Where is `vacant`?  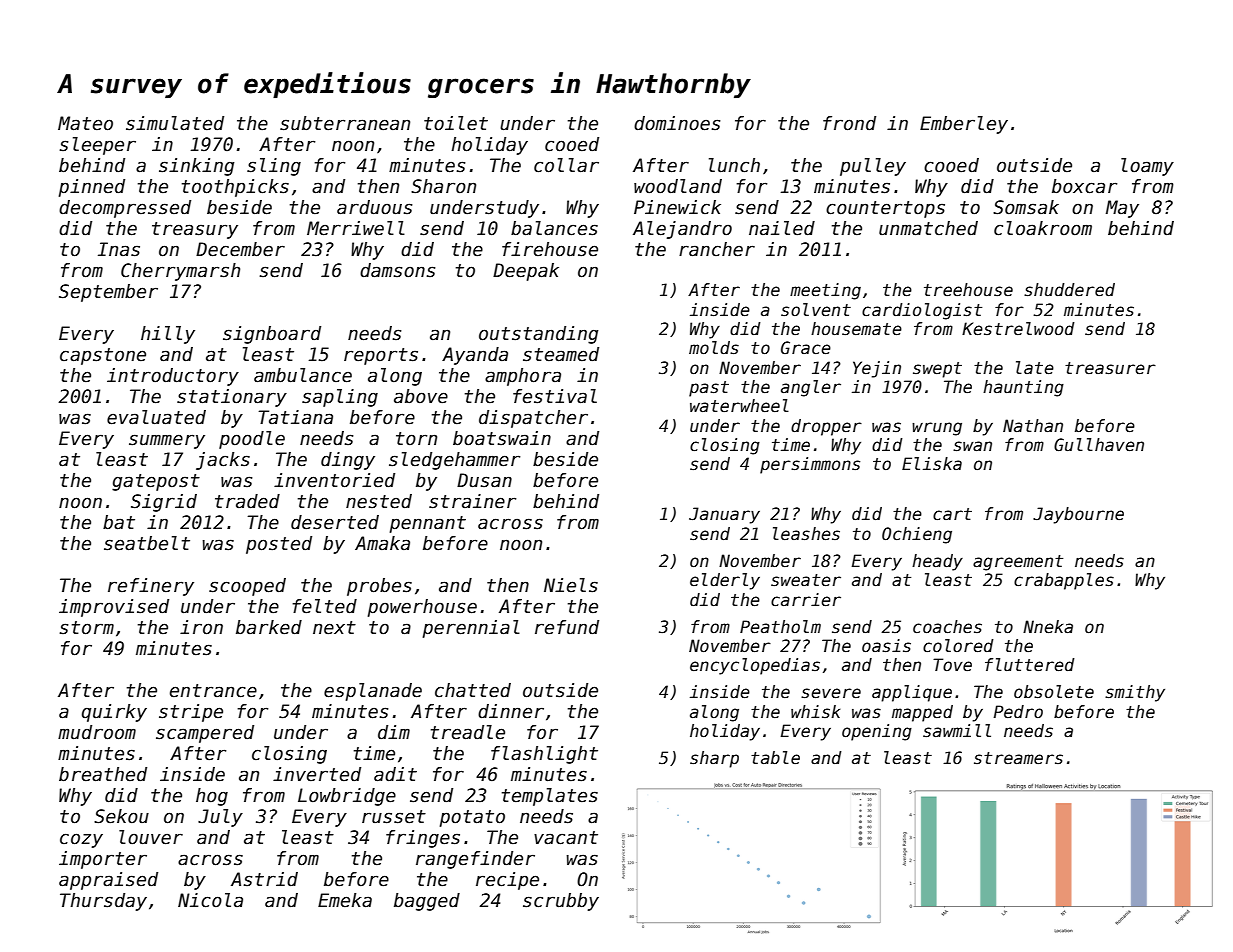 vacant is located at coordinates (566, 838).
